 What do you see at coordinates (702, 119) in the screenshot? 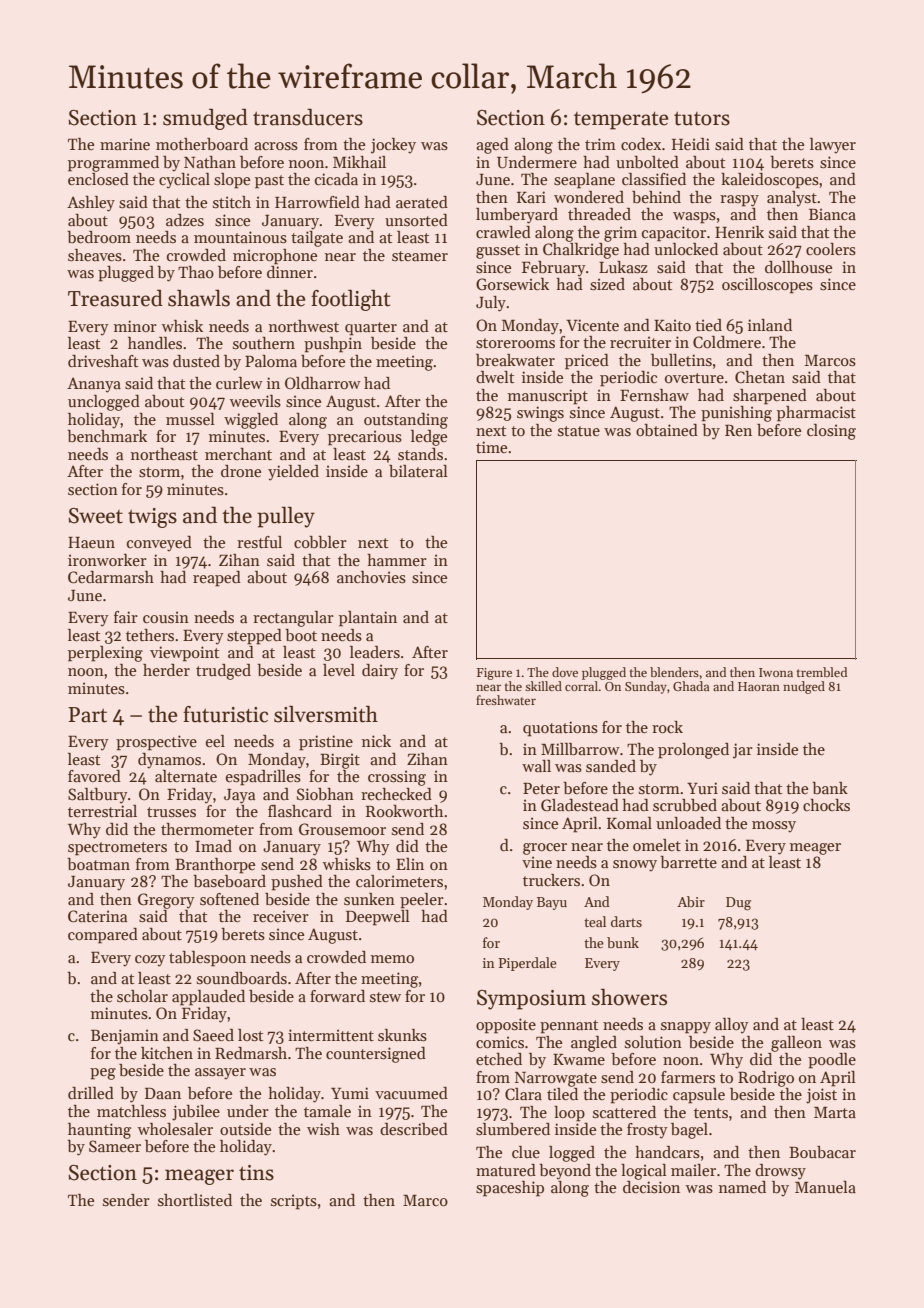
I see `tutors` at bounding box center [702, 119].
